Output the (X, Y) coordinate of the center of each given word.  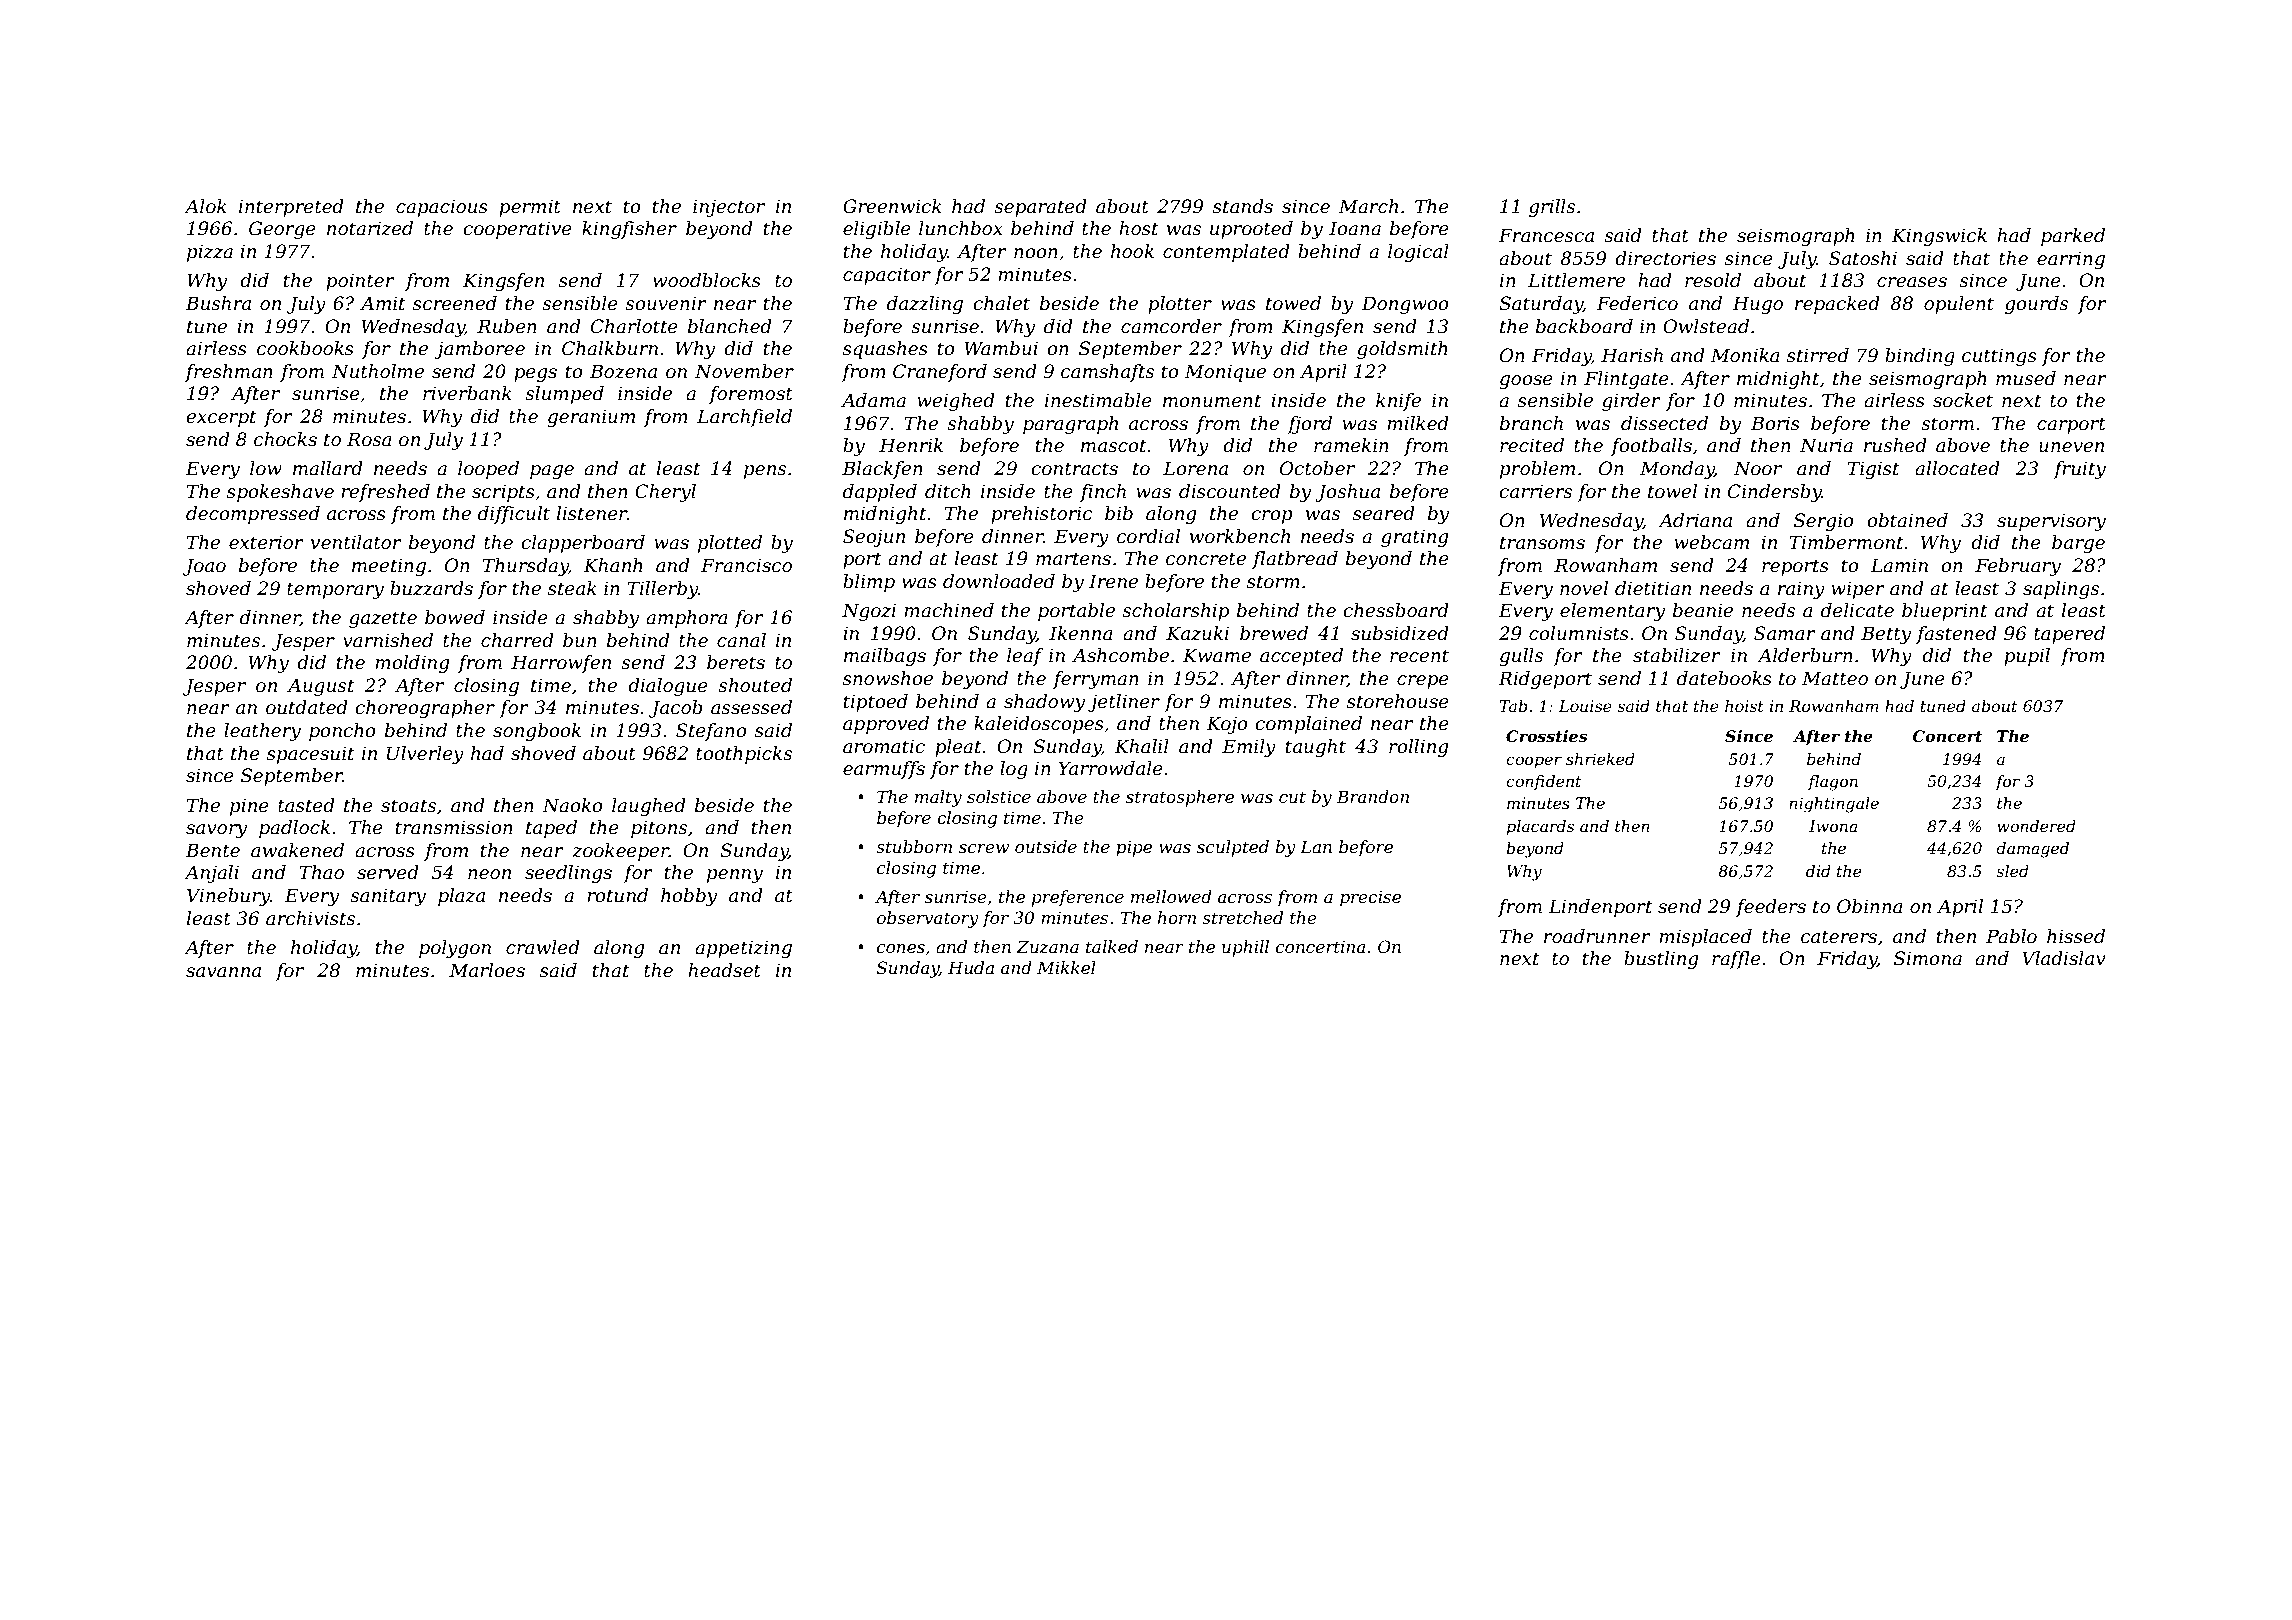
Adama (873, 400)
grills (1552, 208)
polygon (455, 949)
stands (1243, 206)
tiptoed (876, 703)
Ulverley (425, 755)
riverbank (467, 393)
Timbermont (1846, 542)
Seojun (874, 538)
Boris (1775, 423)
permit (530, 208)
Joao (204, 567)
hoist (1744, 706)
